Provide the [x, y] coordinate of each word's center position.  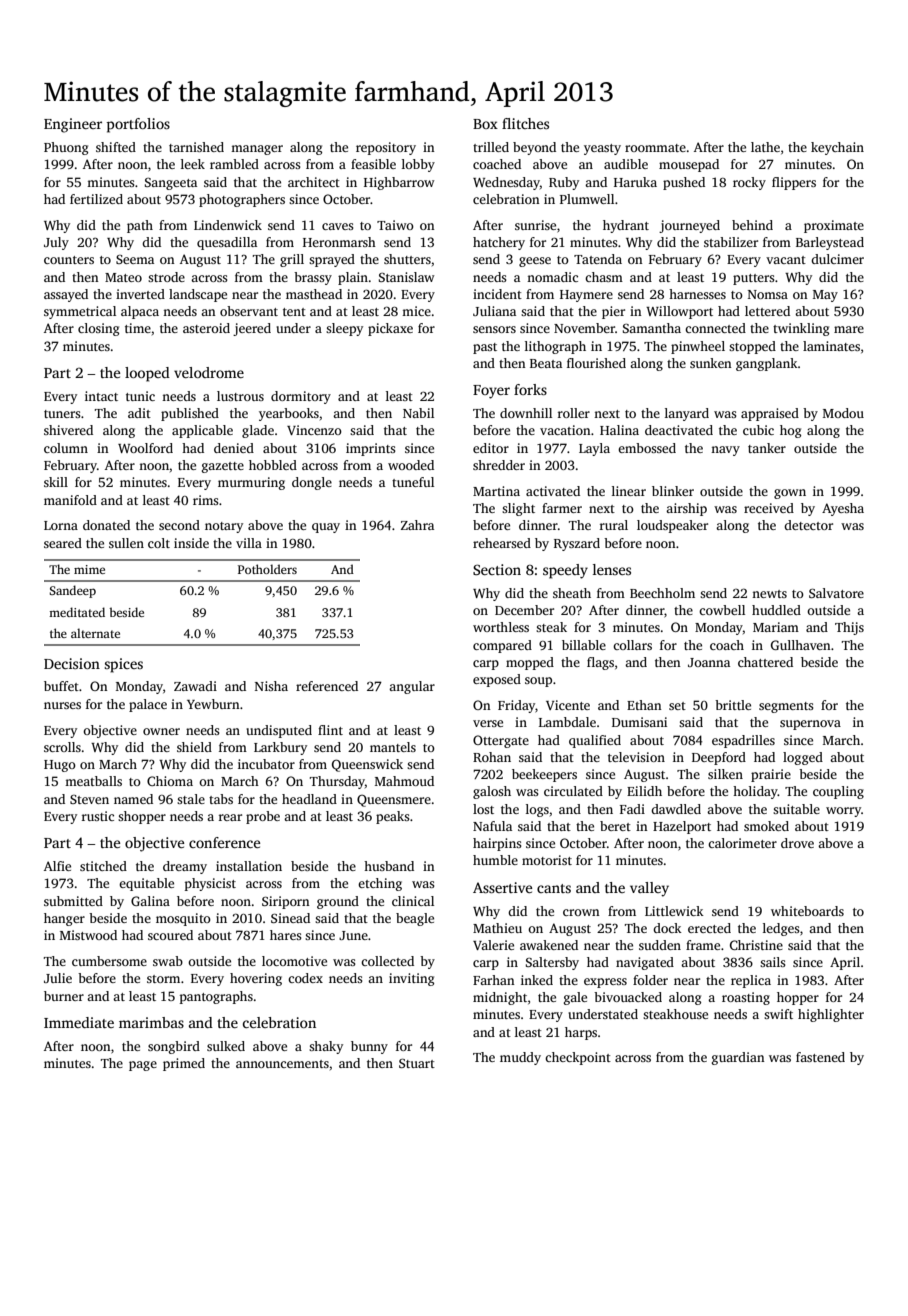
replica [751, 981]
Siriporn [286, 902]
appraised [770, 414]
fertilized [96, 199]
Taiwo [395, 225]
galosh [492, 792]
